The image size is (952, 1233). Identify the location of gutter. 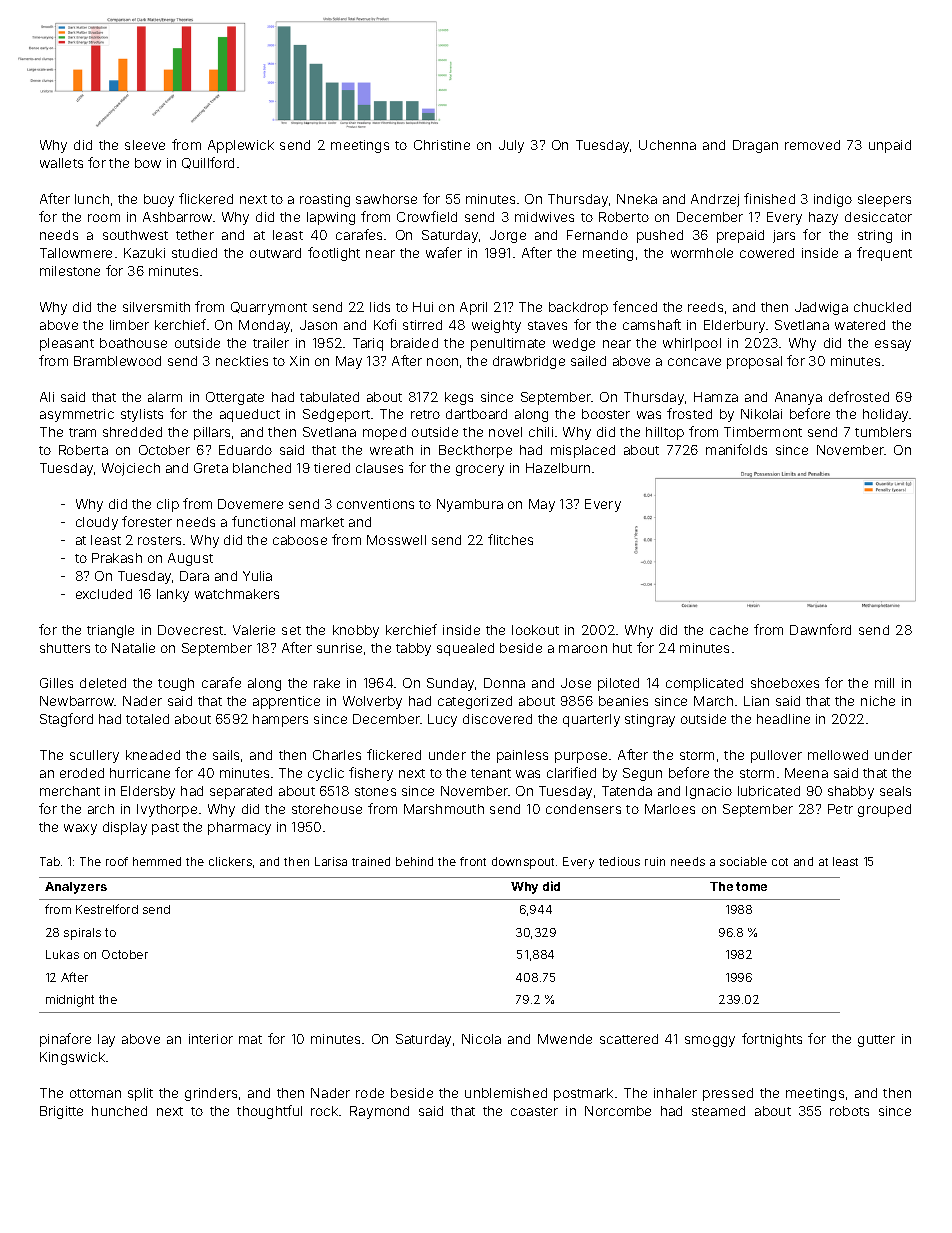
(876, 1041).
